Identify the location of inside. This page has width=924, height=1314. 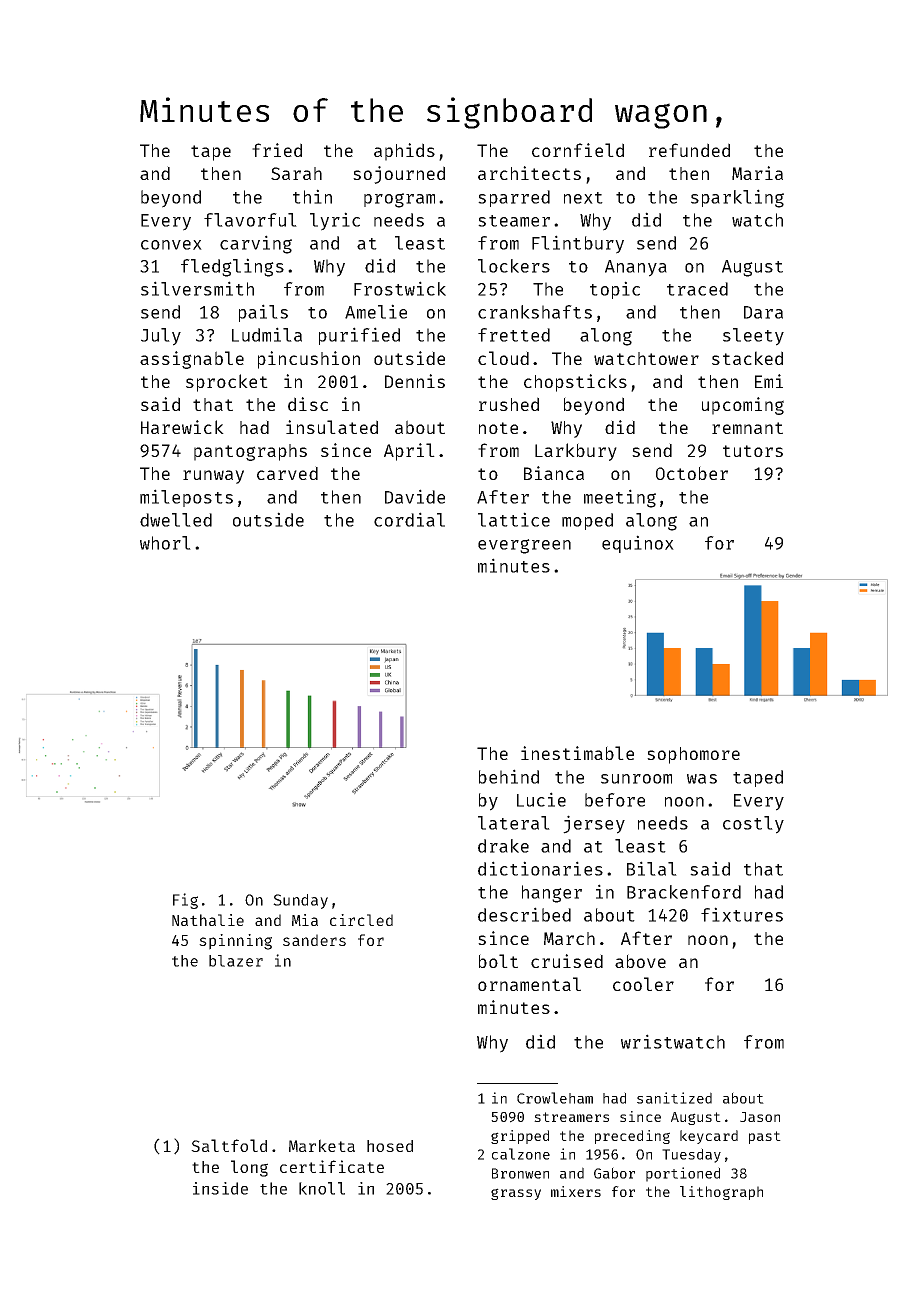
(220, 1188).
